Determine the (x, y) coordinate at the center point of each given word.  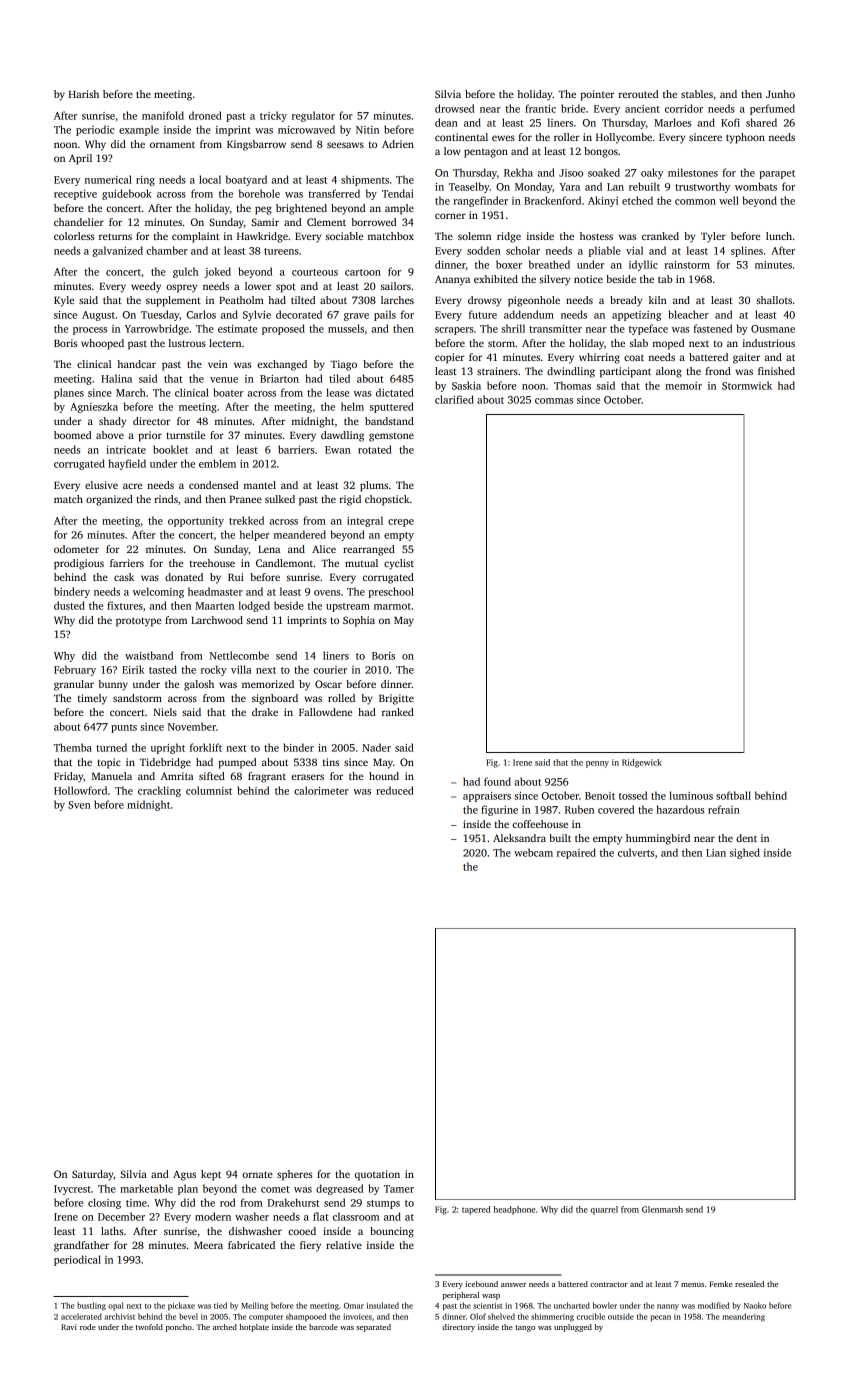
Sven (79, 805)
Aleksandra (519, 838)
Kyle (64, 301)
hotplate (254, 1328)
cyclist (399, 564)
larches (397, 300)
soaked (604, 172)
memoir (683, 386)
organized (109, 500)
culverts (636, 852)
